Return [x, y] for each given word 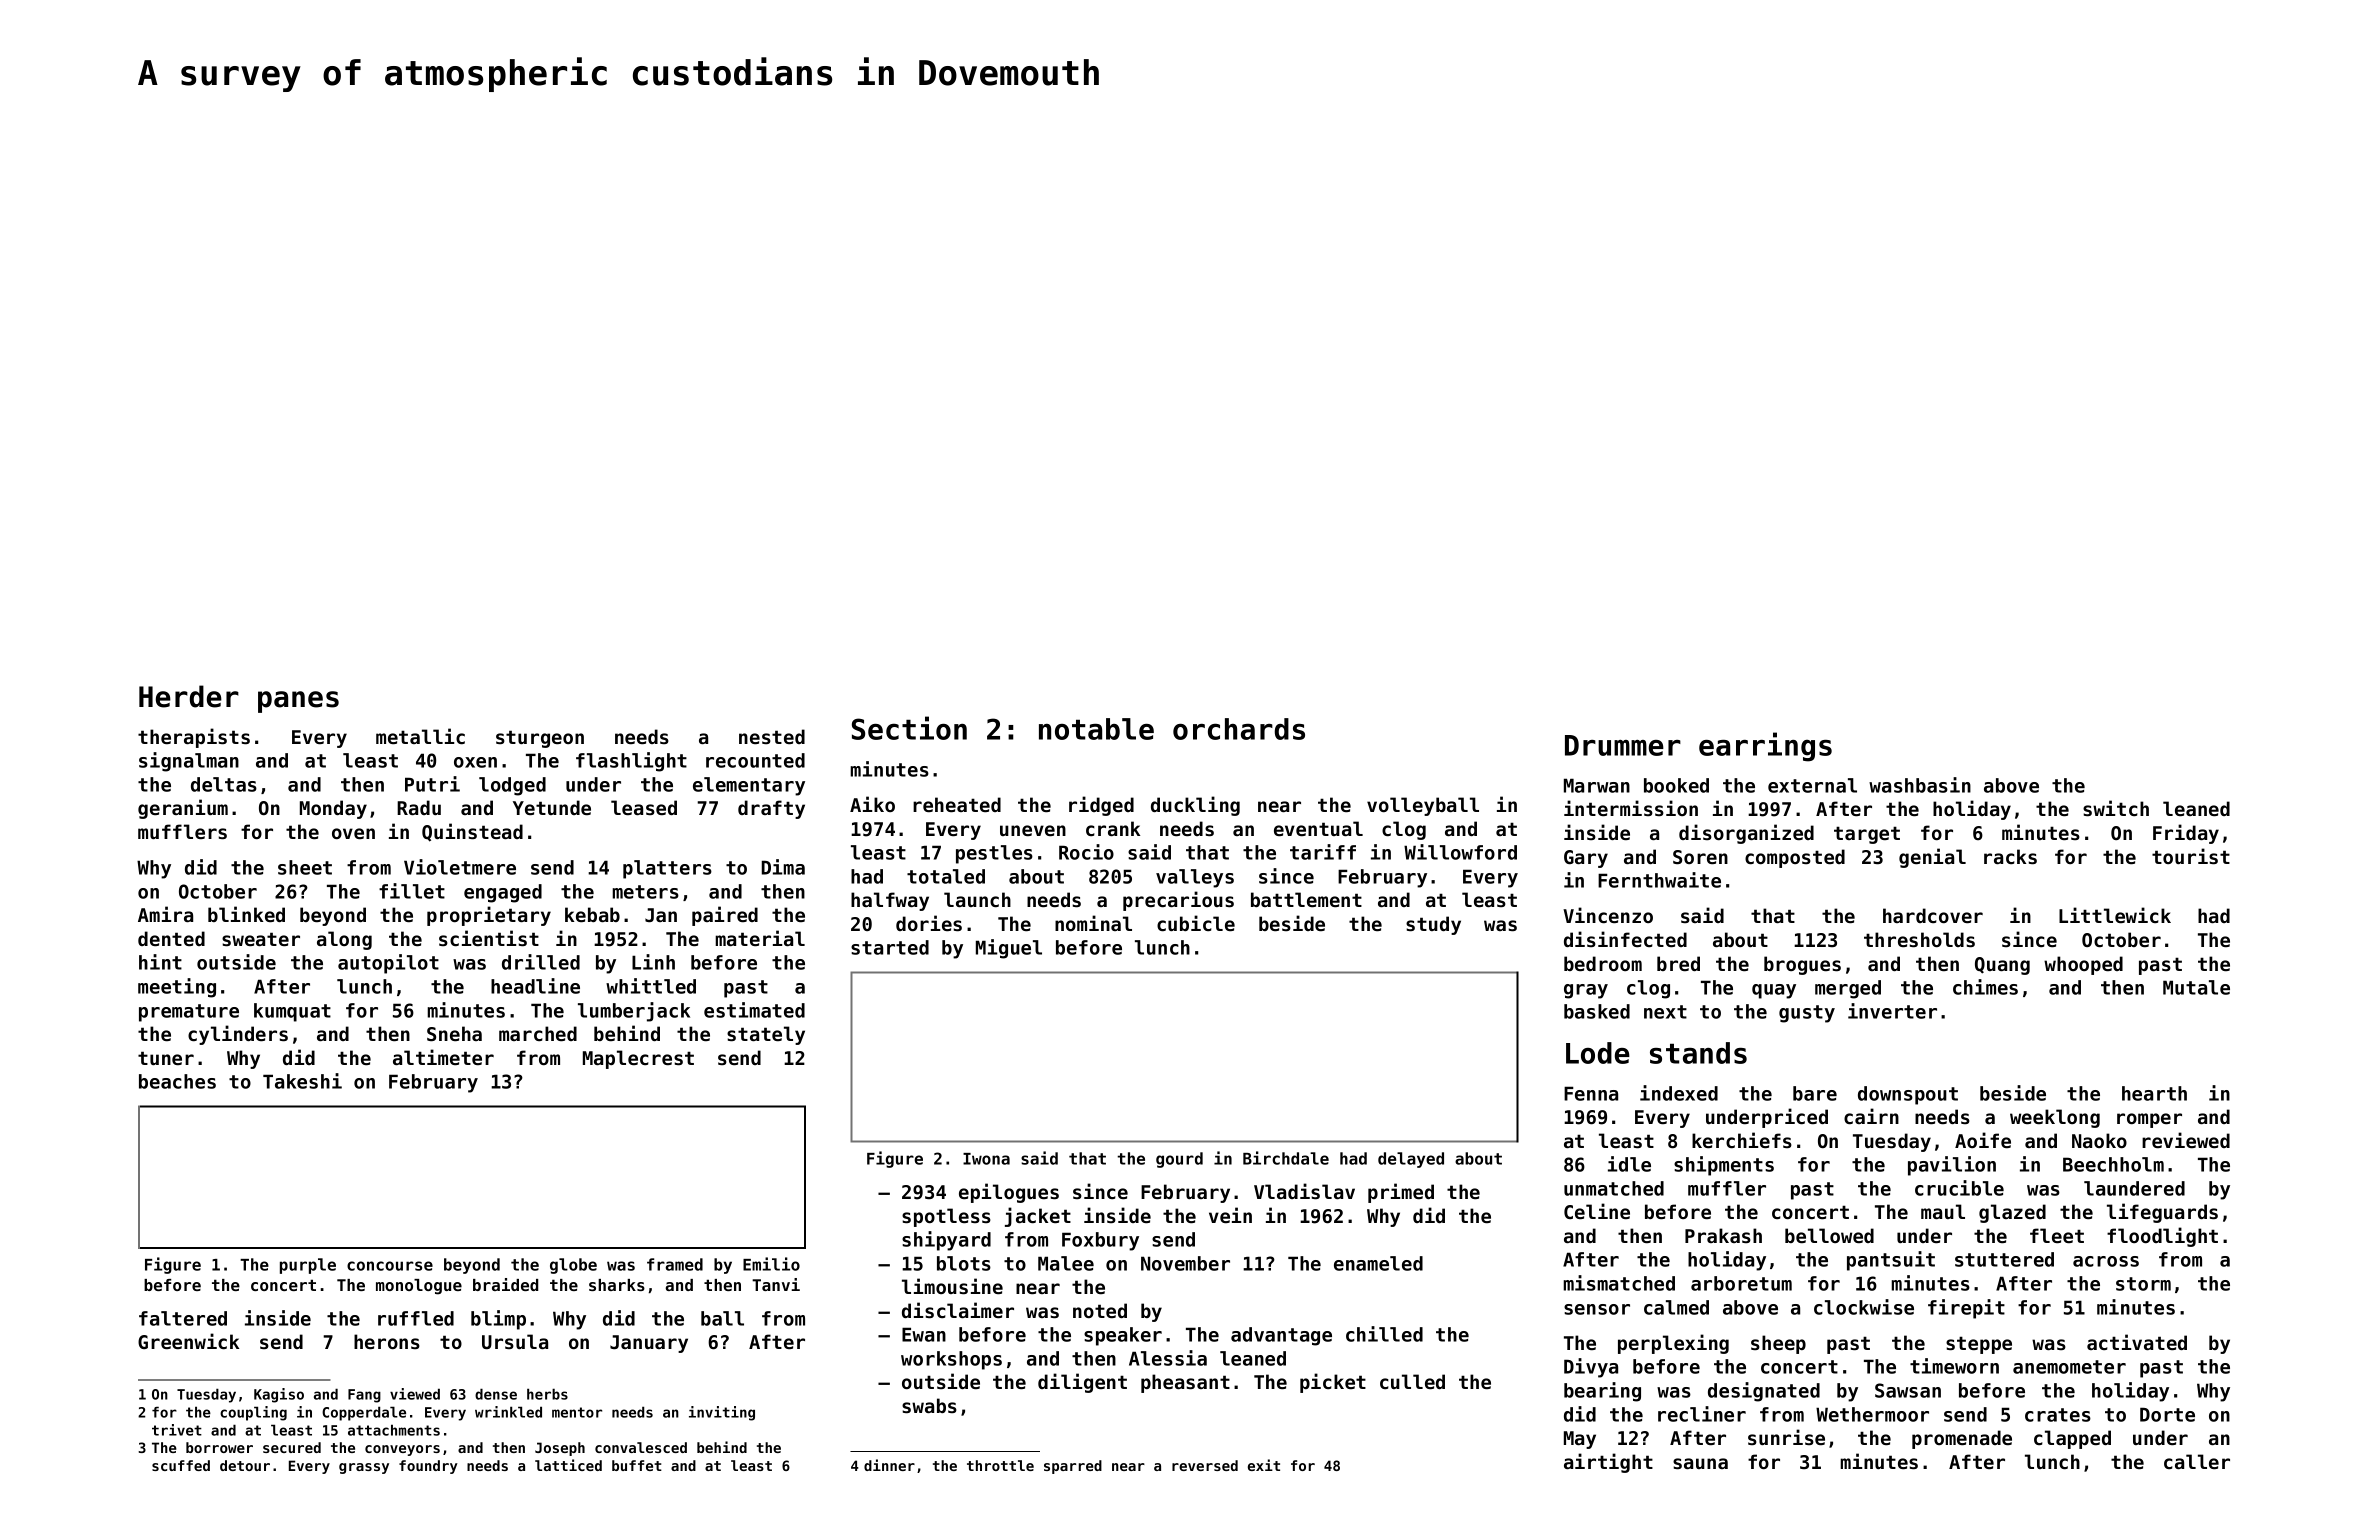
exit [1264, 1465]
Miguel [1009, 949]
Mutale [2196, 987]
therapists [194, 738]
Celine [1597, 1211]
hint [160, 962]
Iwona [986, 1159]
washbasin [1920, 785]
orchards [1239, 729]
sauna [1700, 1464]
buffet [637, 1465]
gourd [1179, 1160]
